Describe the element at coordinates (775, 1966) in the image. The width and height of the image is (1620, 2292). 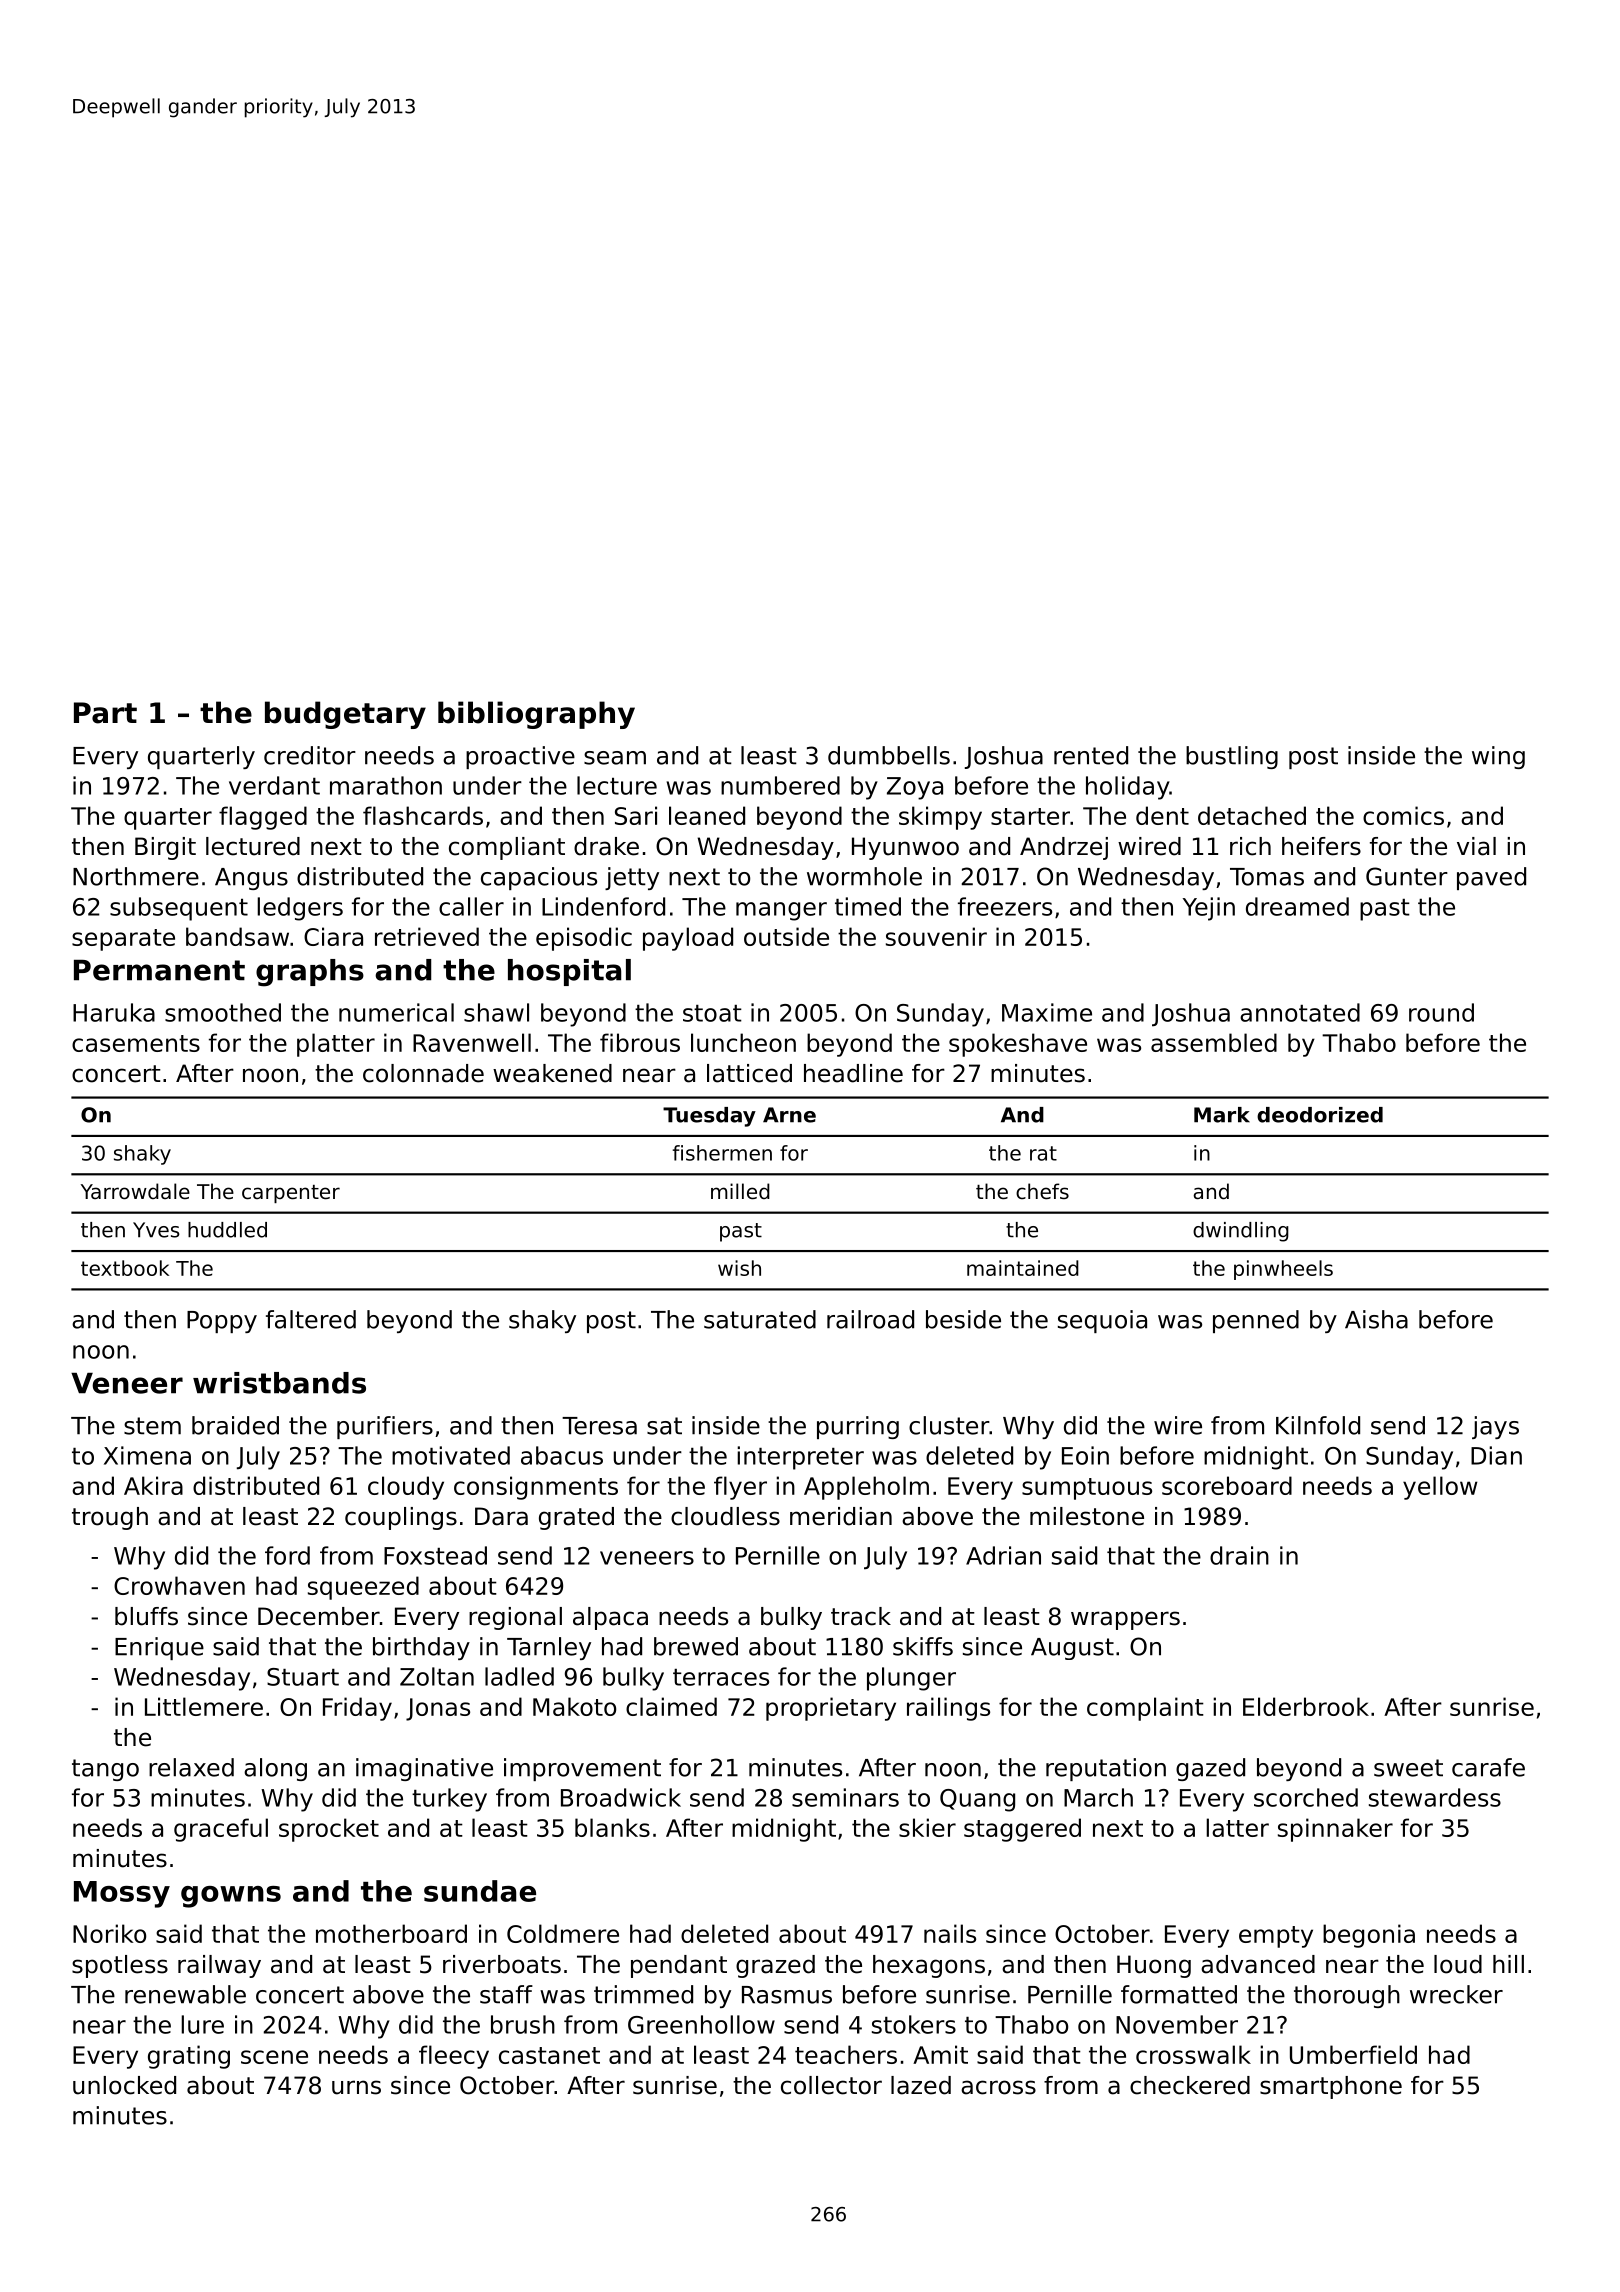
I see `grazed` at that location.
